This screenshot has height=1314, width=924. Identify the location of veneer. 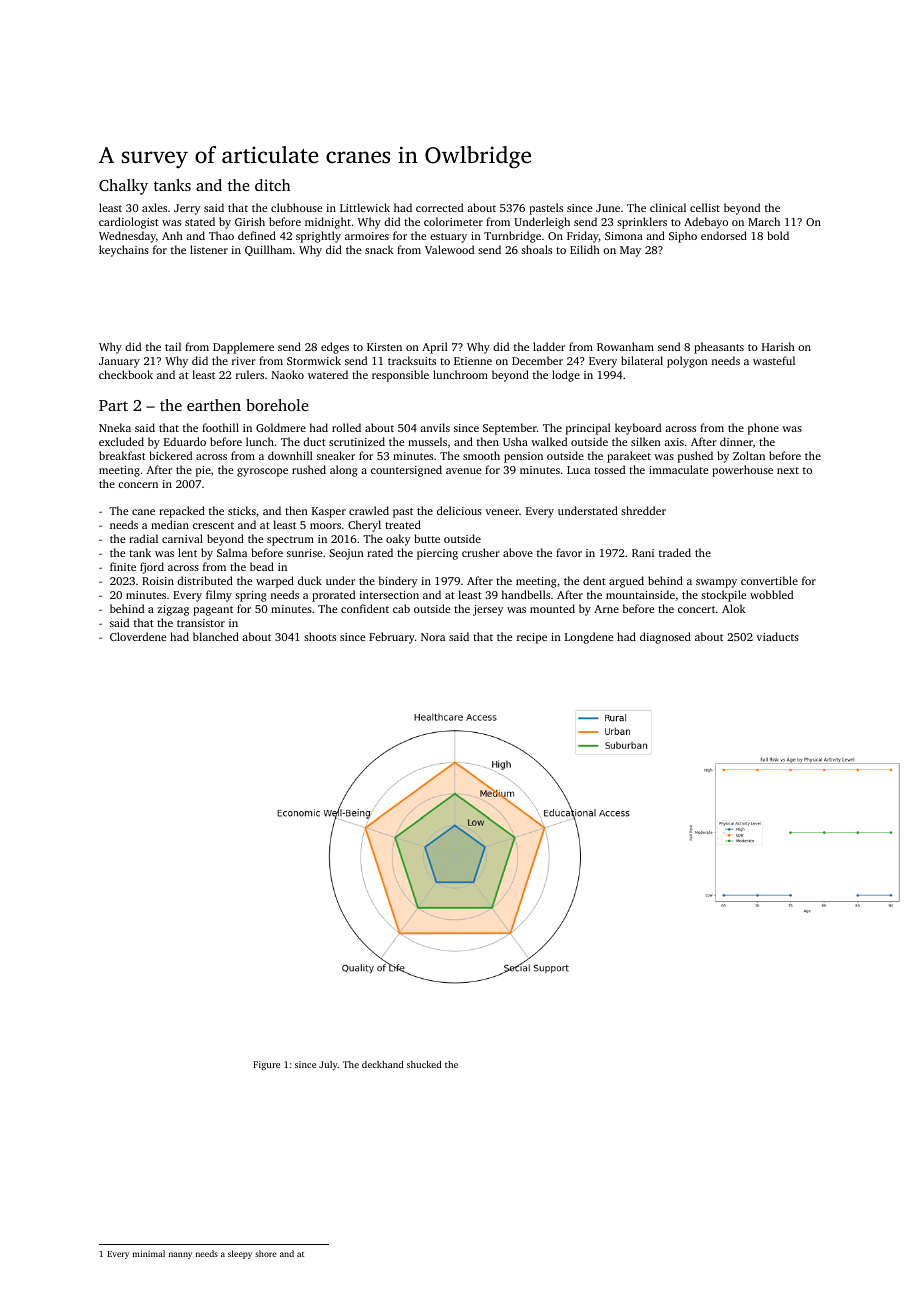
(502, 512).
